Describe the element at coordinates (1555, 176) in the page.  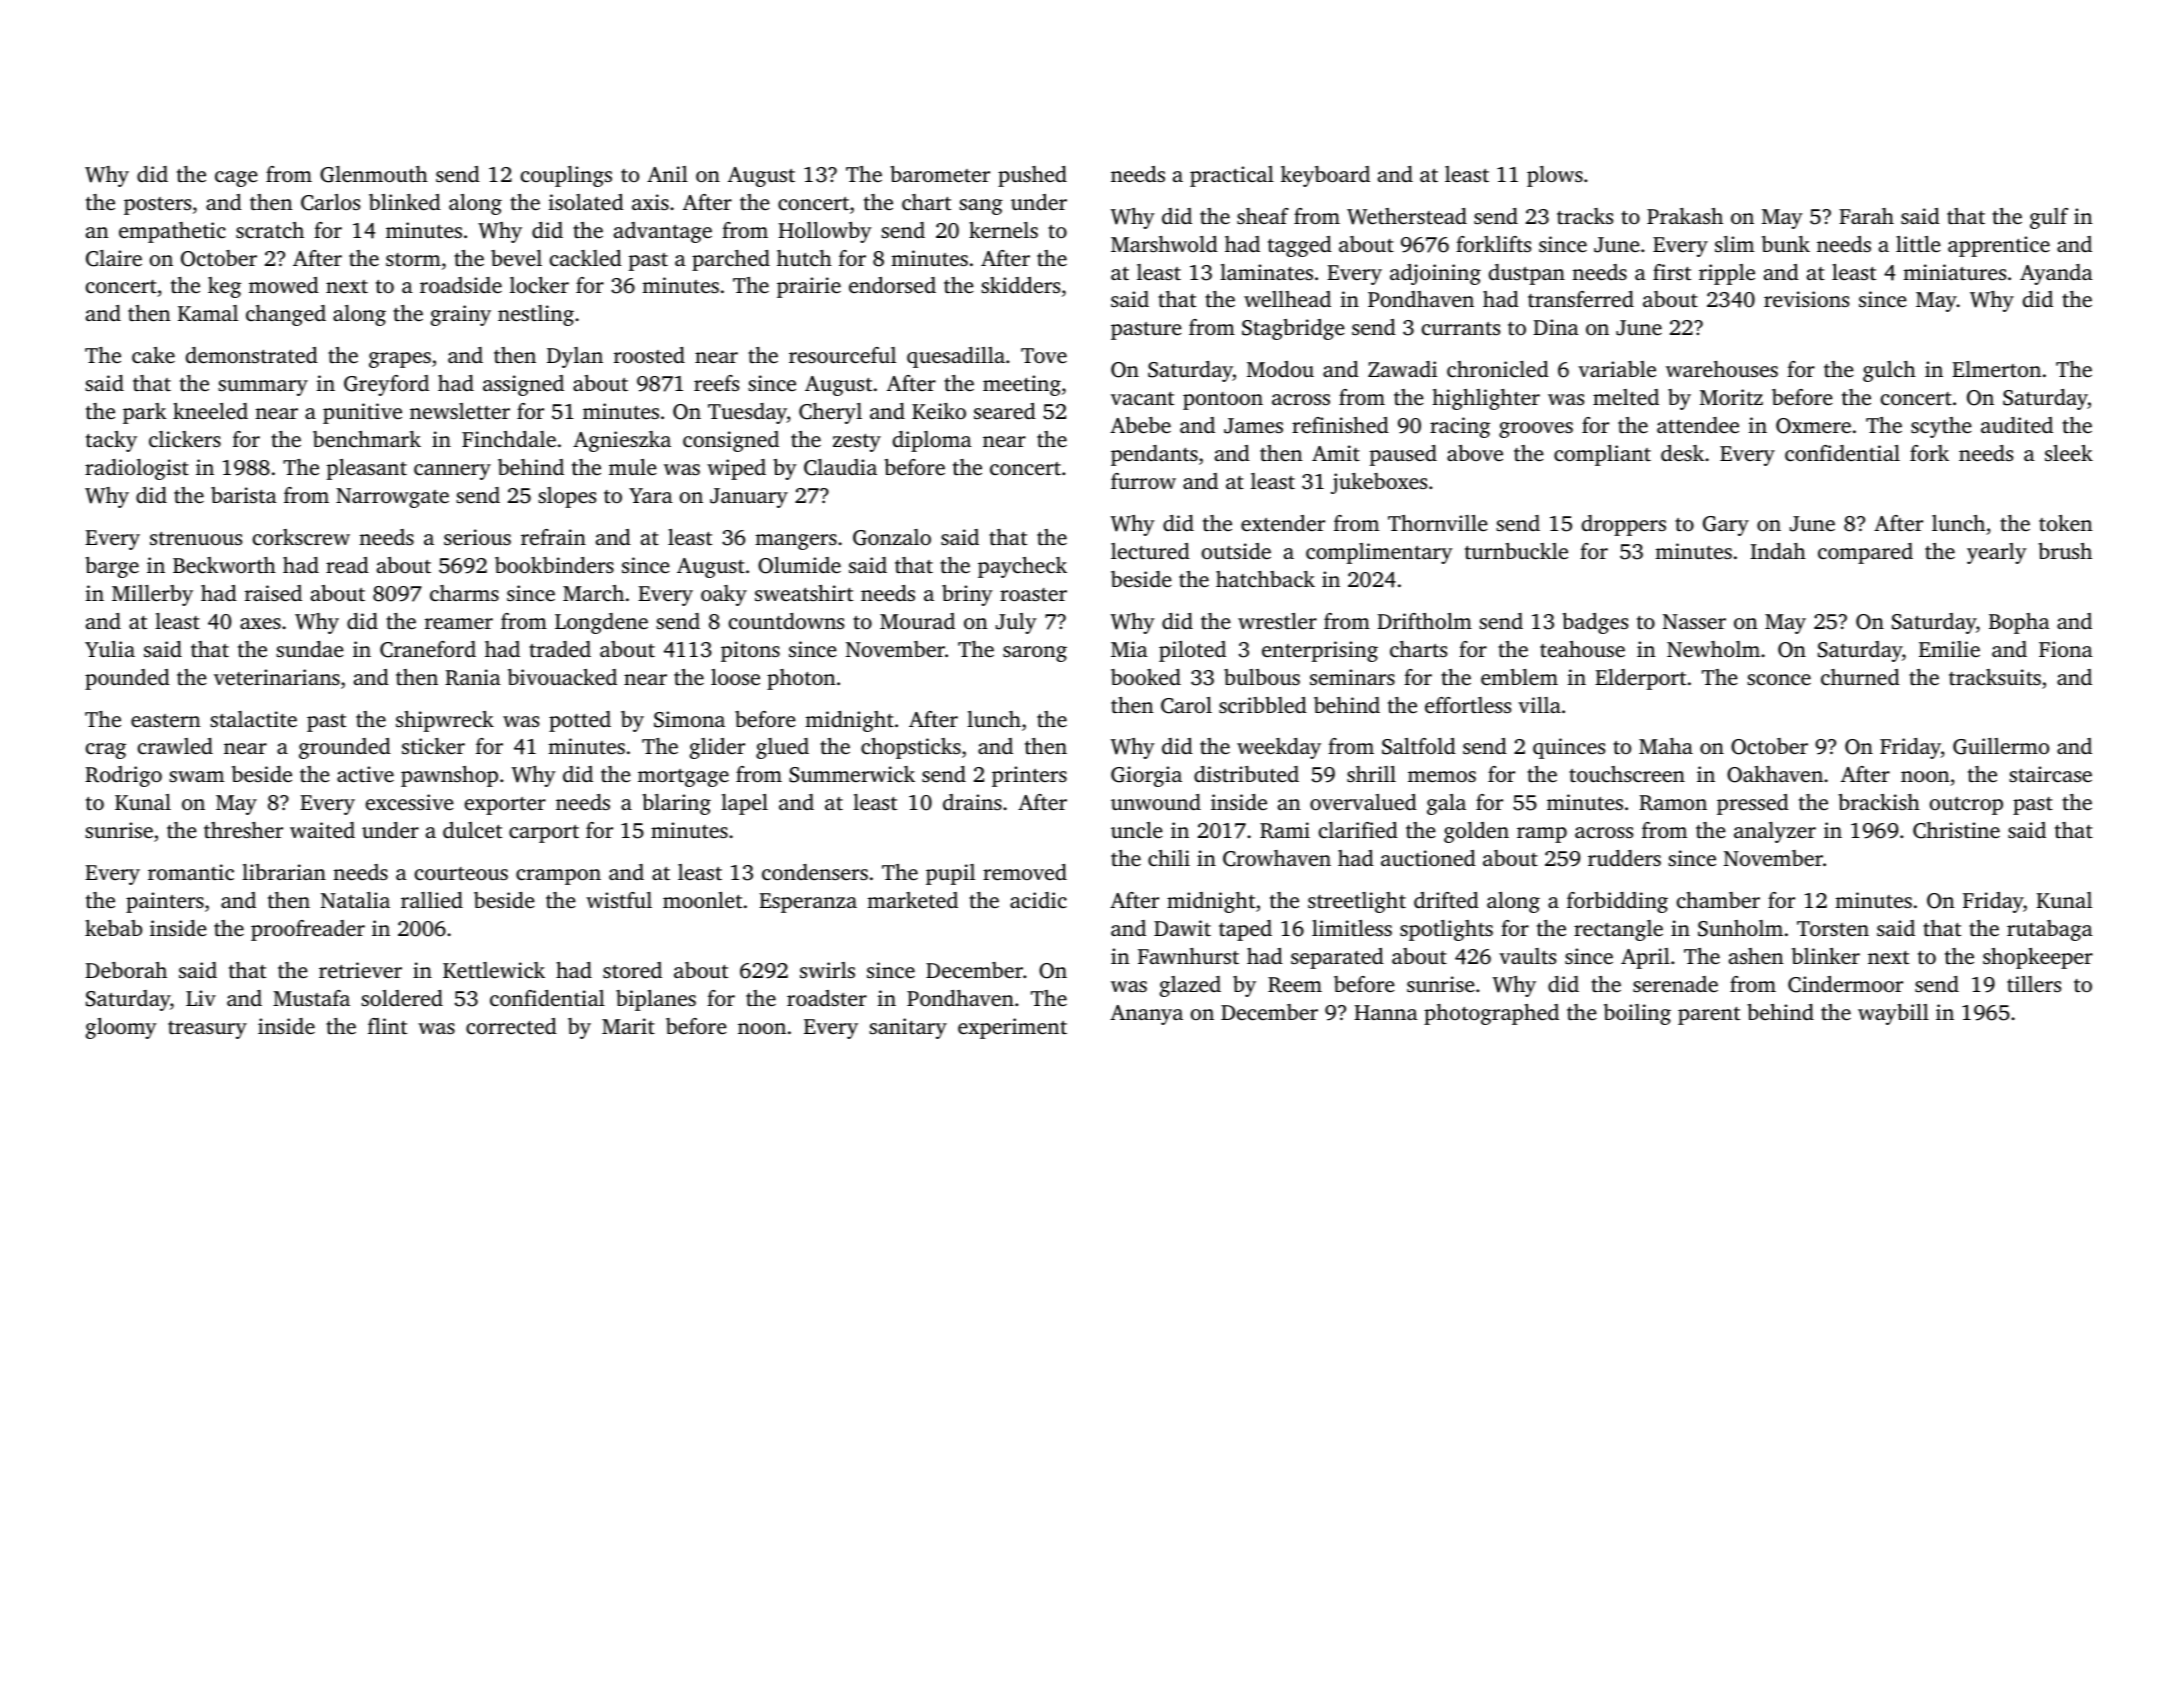
I see `plows` at that location.
